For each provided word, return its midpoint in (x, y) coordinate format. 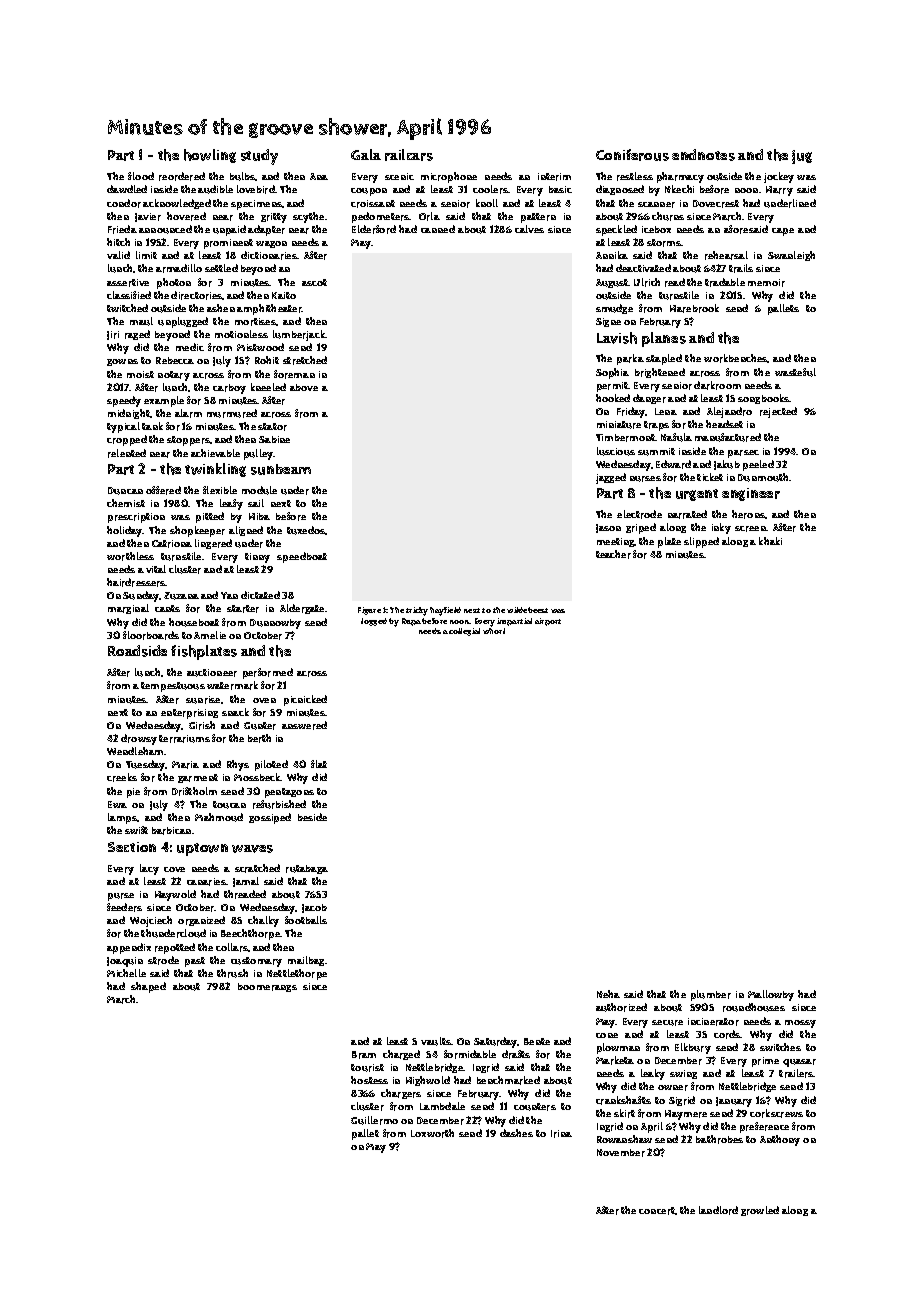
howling (210, 156)
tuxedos (306, 530)
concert (657, 1211)
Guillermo (374, 1120)
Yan (229, 595)
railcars (409, 155)
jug (802, 157)
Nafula (676, 437)
